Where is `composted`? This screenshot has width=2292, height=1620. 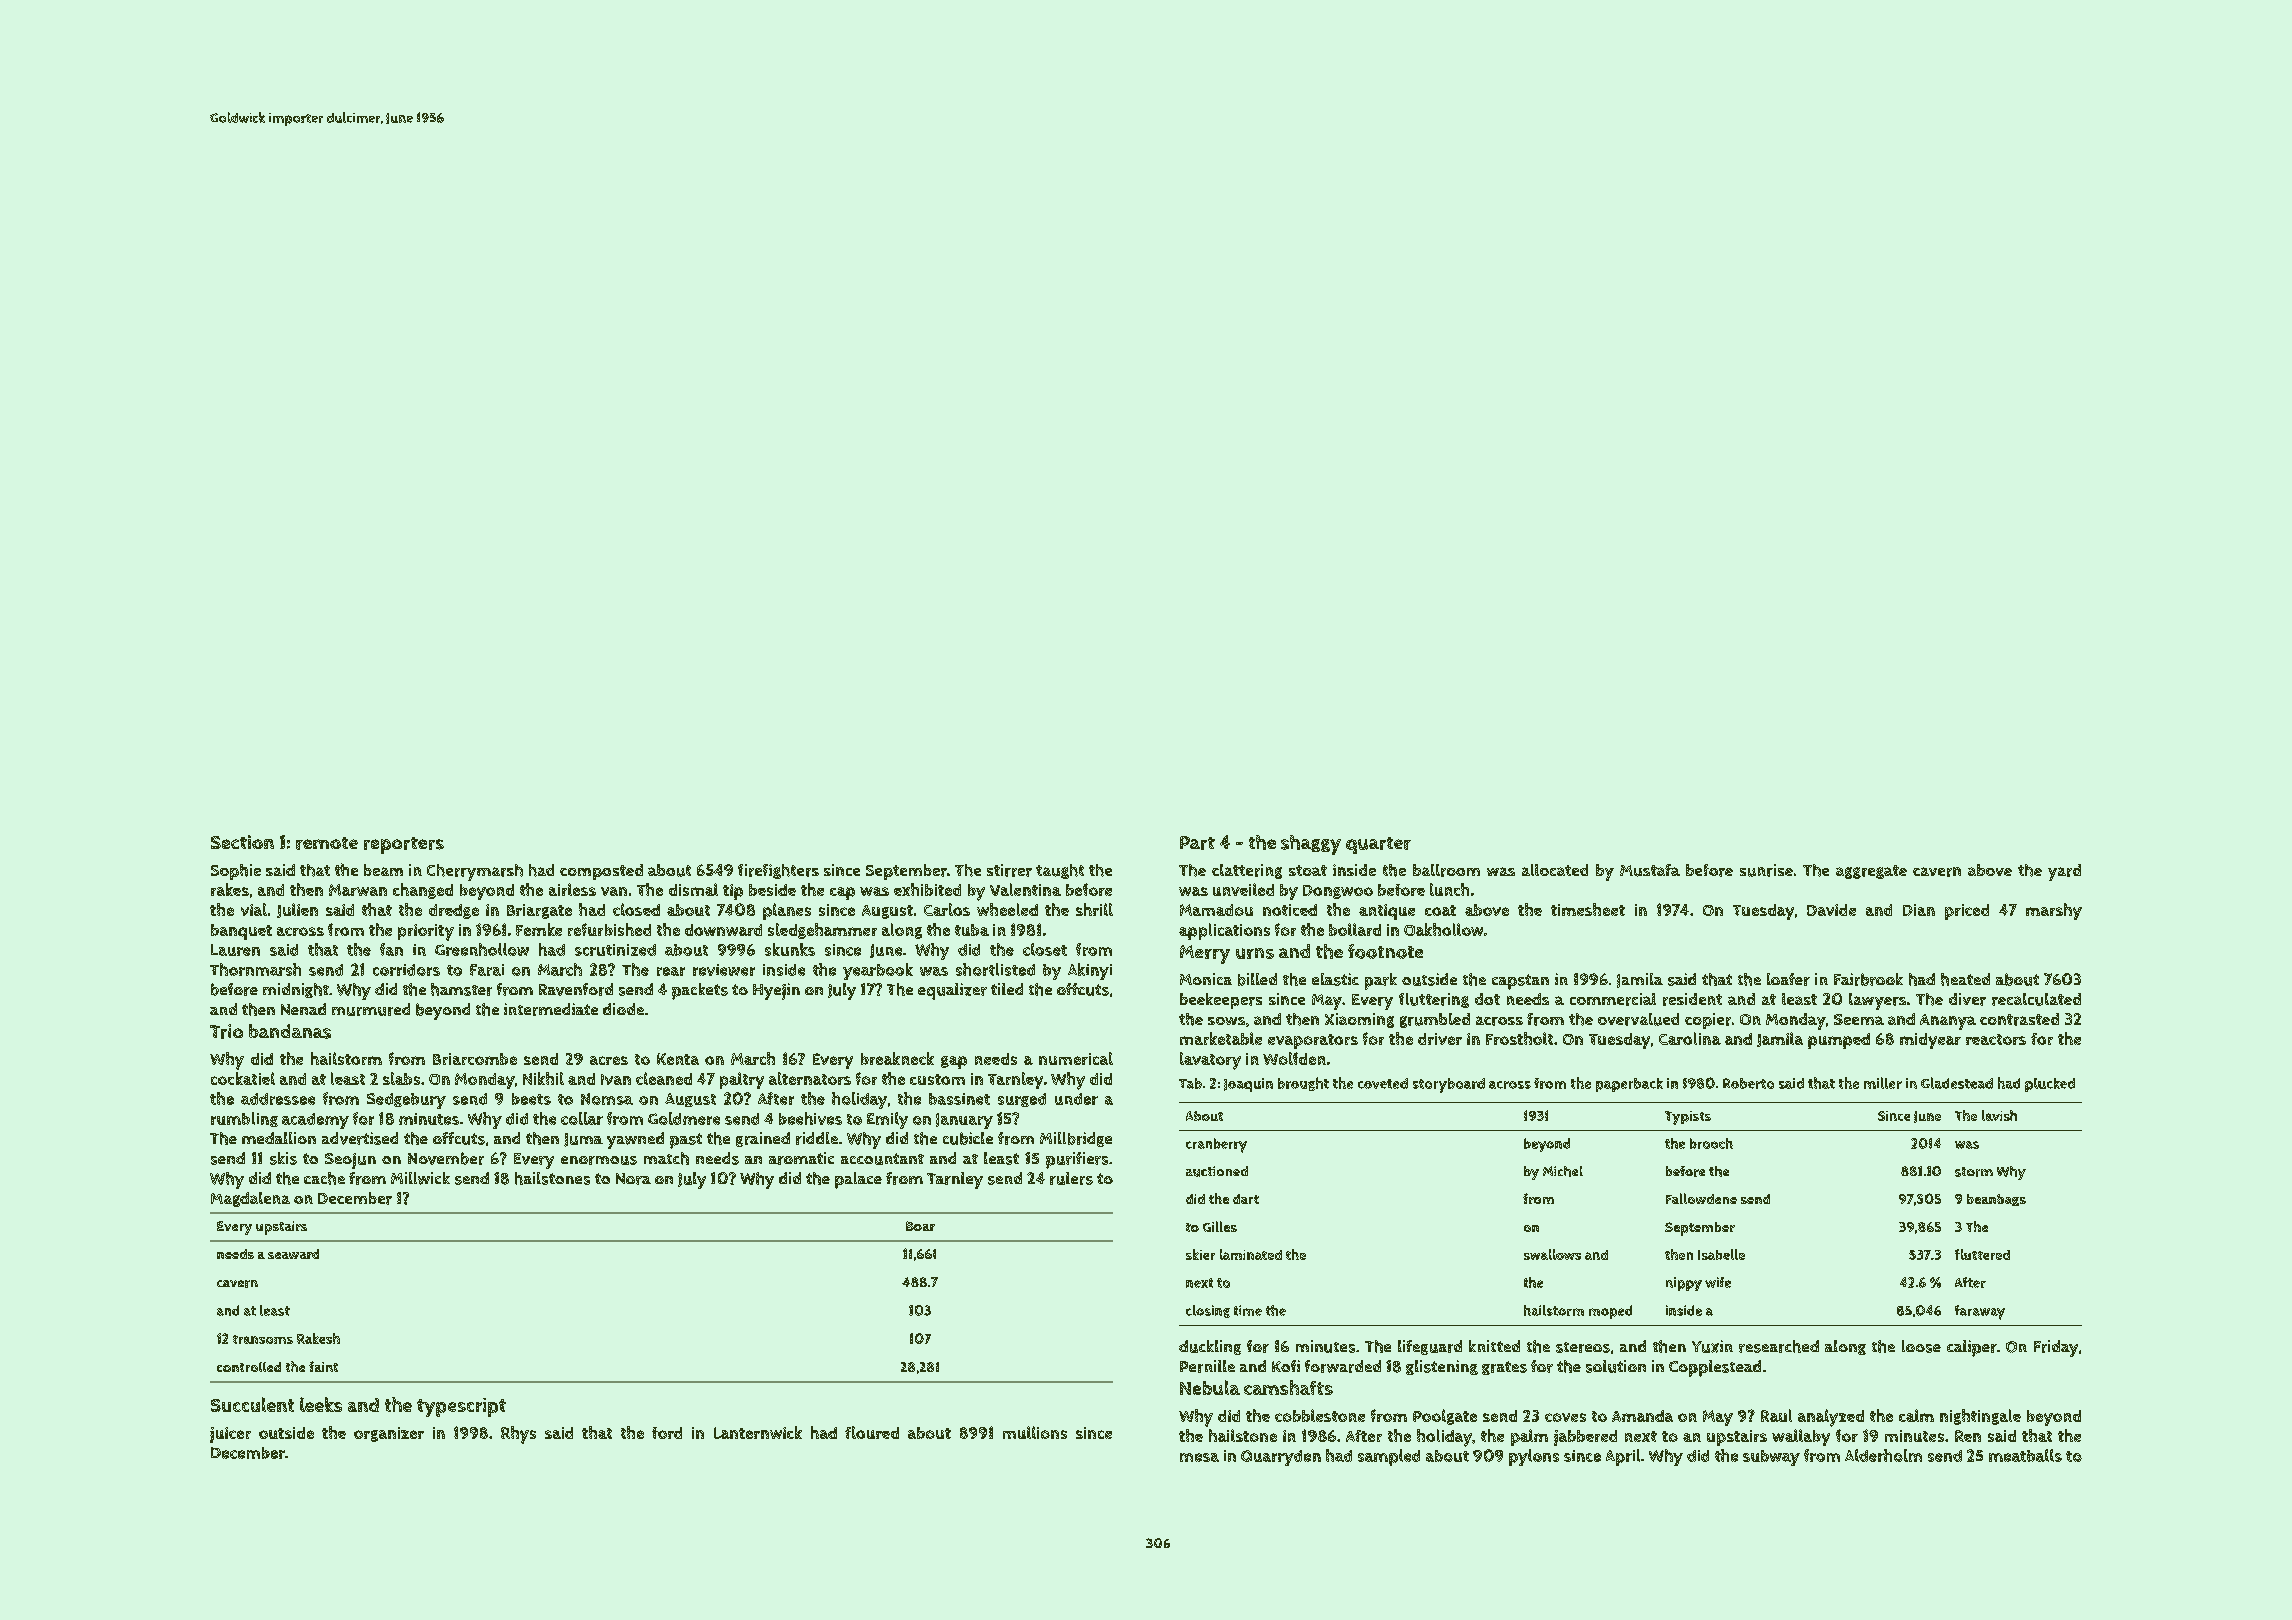
composted is located at coordinates (601, 872).
